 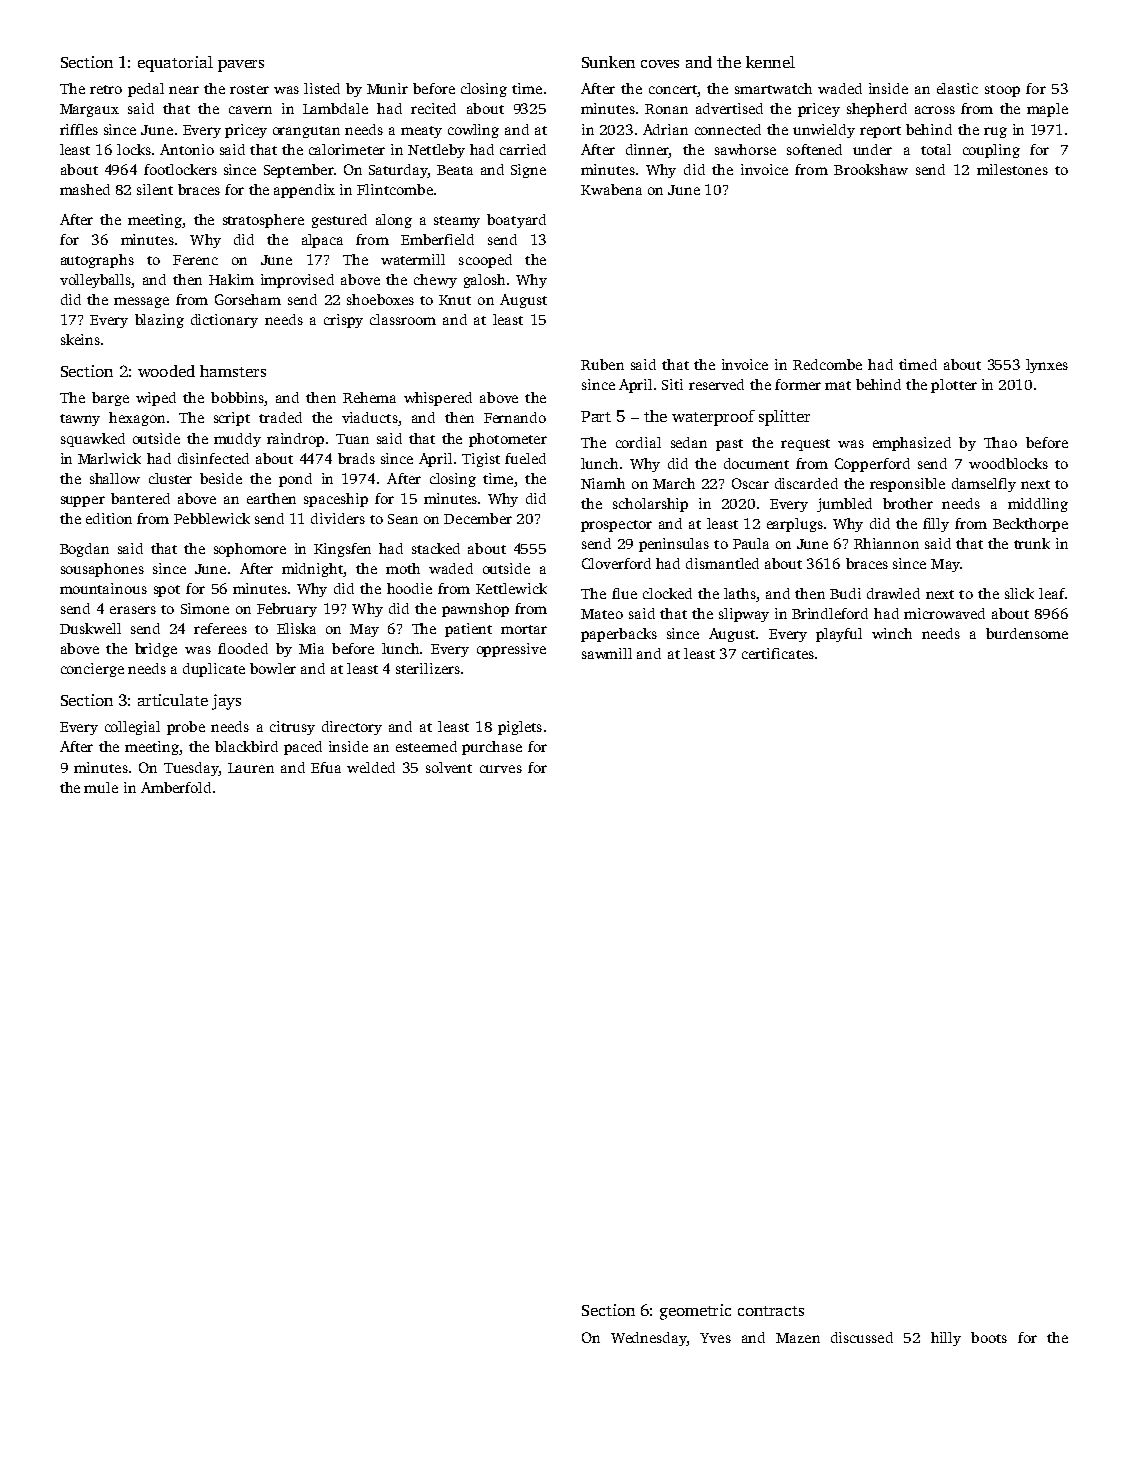 I want to click on stoop, so click(x=1002, y=91).
